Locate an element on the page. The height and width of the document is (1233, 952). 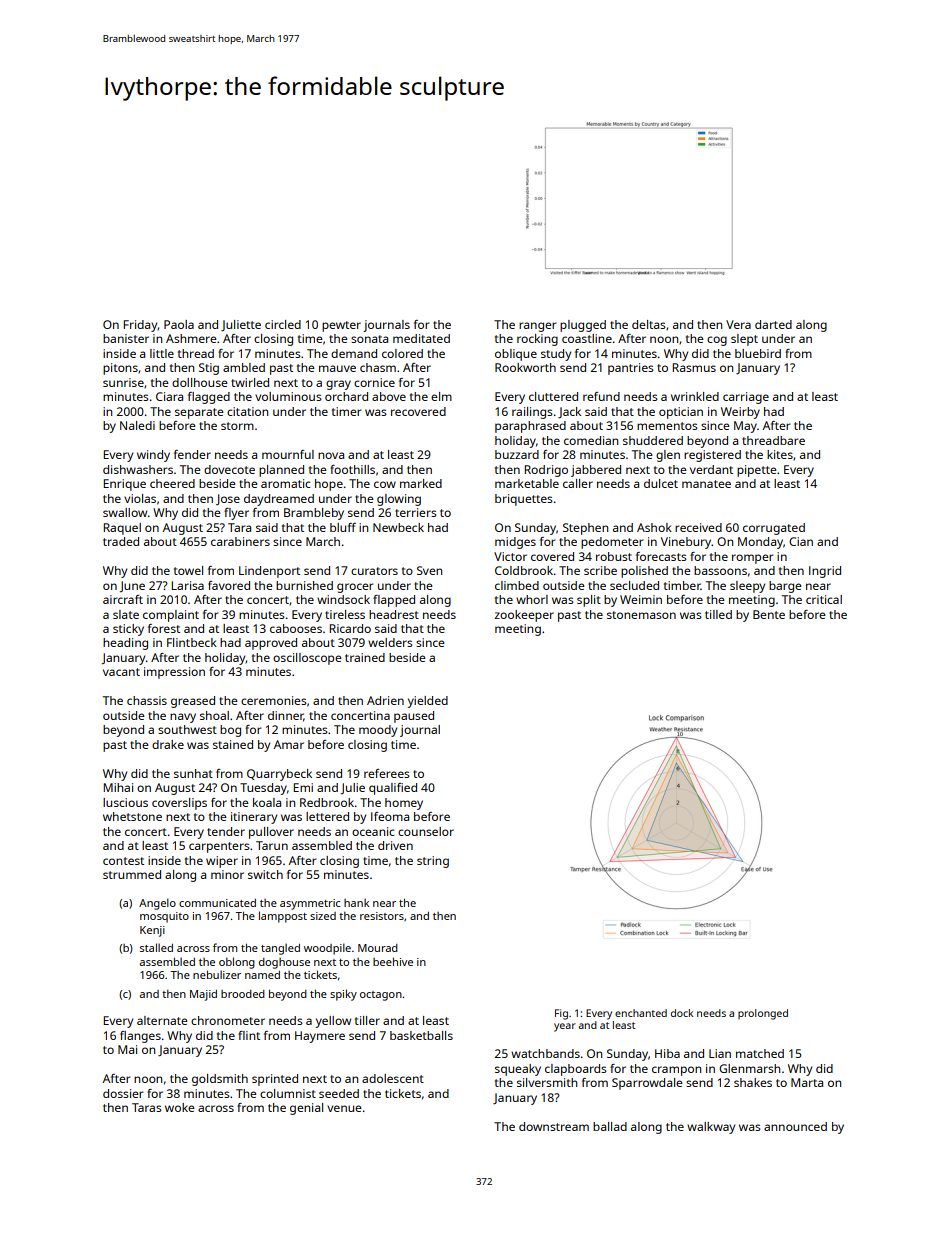
Newbeck is located at coordinates (398, 527).
